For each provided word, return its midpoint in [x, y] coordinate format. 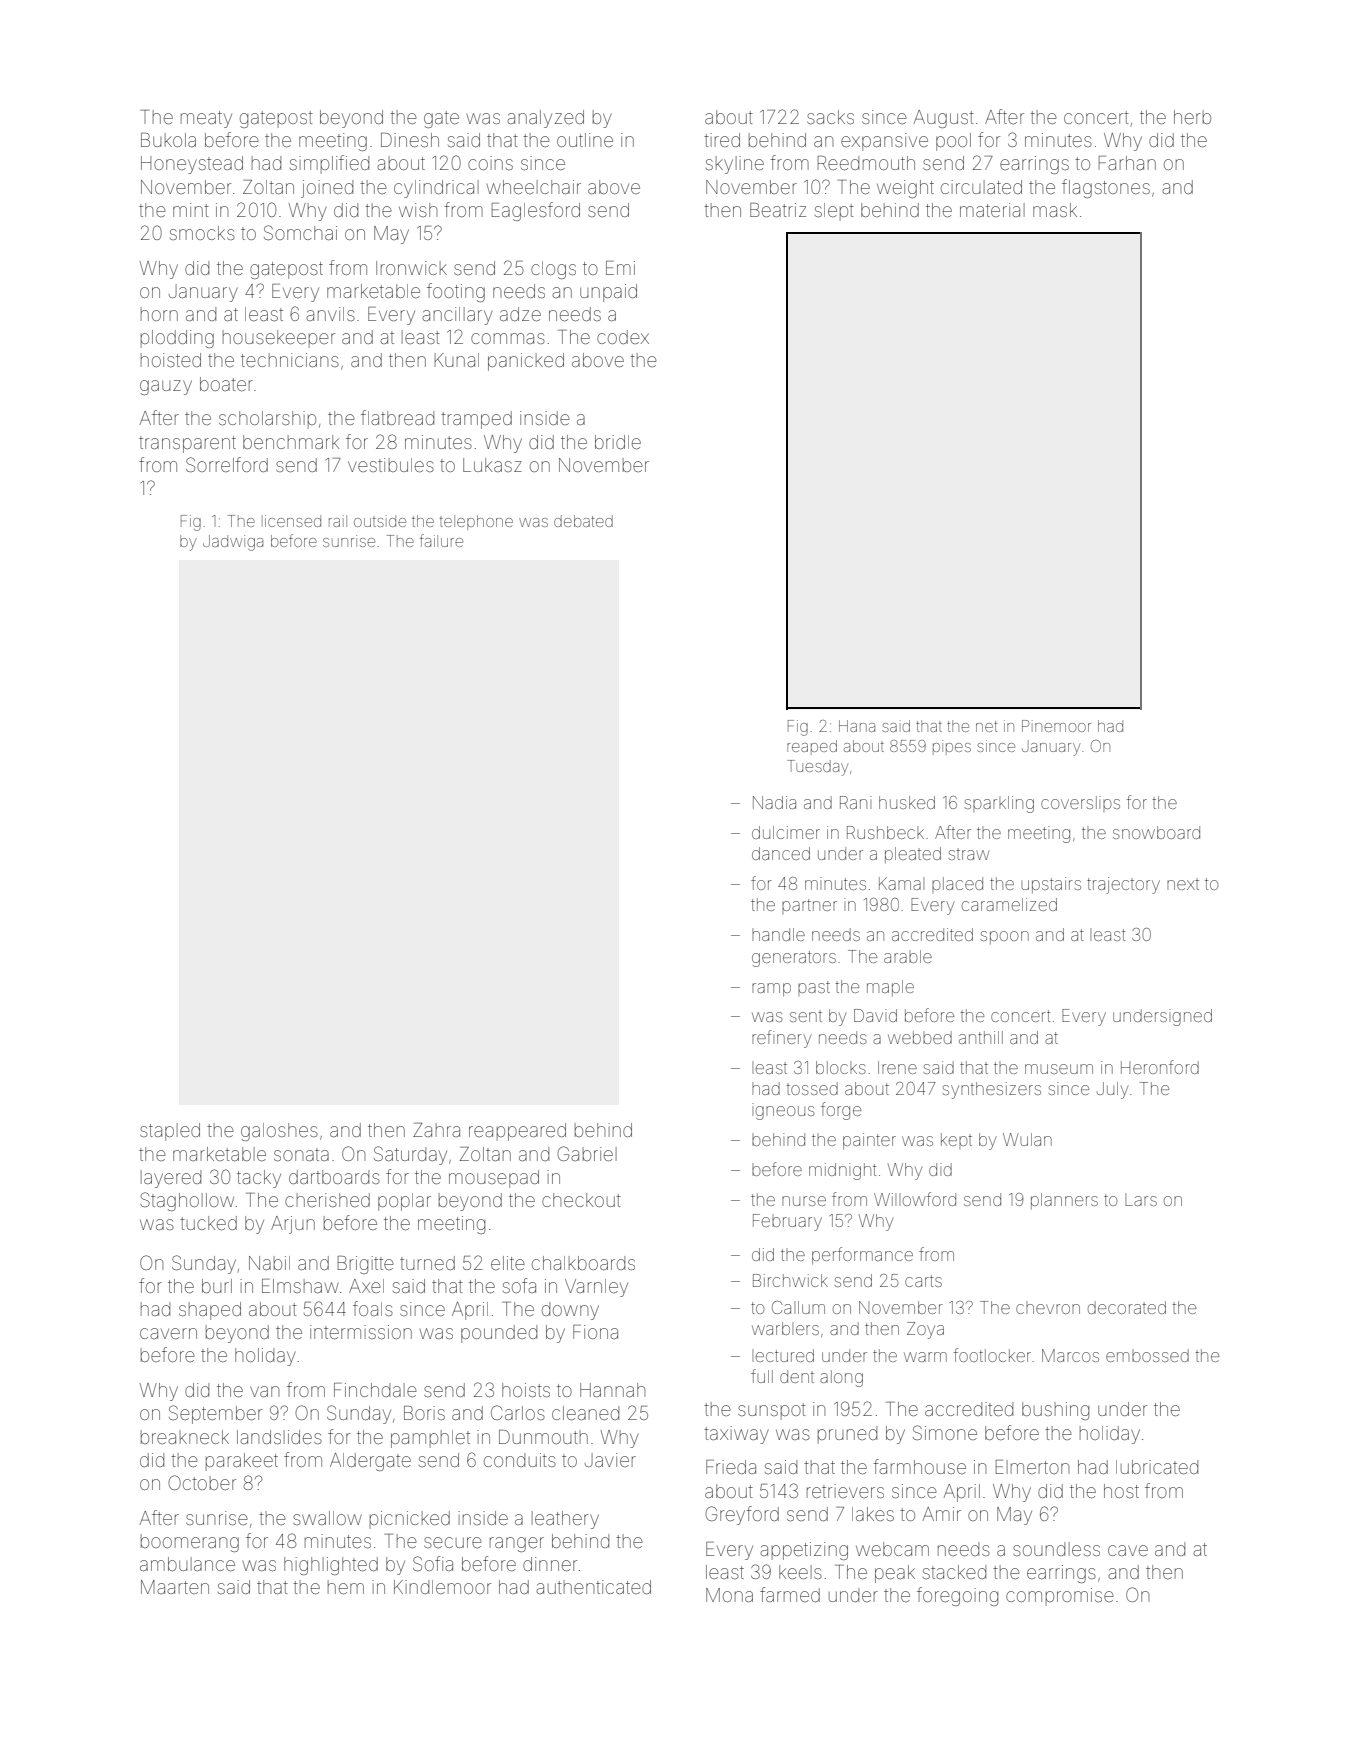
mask [1055, 210]
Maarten [175, 1587]
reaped [812, 747]
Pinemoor [1056, 726]
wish [418, 210]
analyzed [545, 119]
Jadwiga [233, 543]
